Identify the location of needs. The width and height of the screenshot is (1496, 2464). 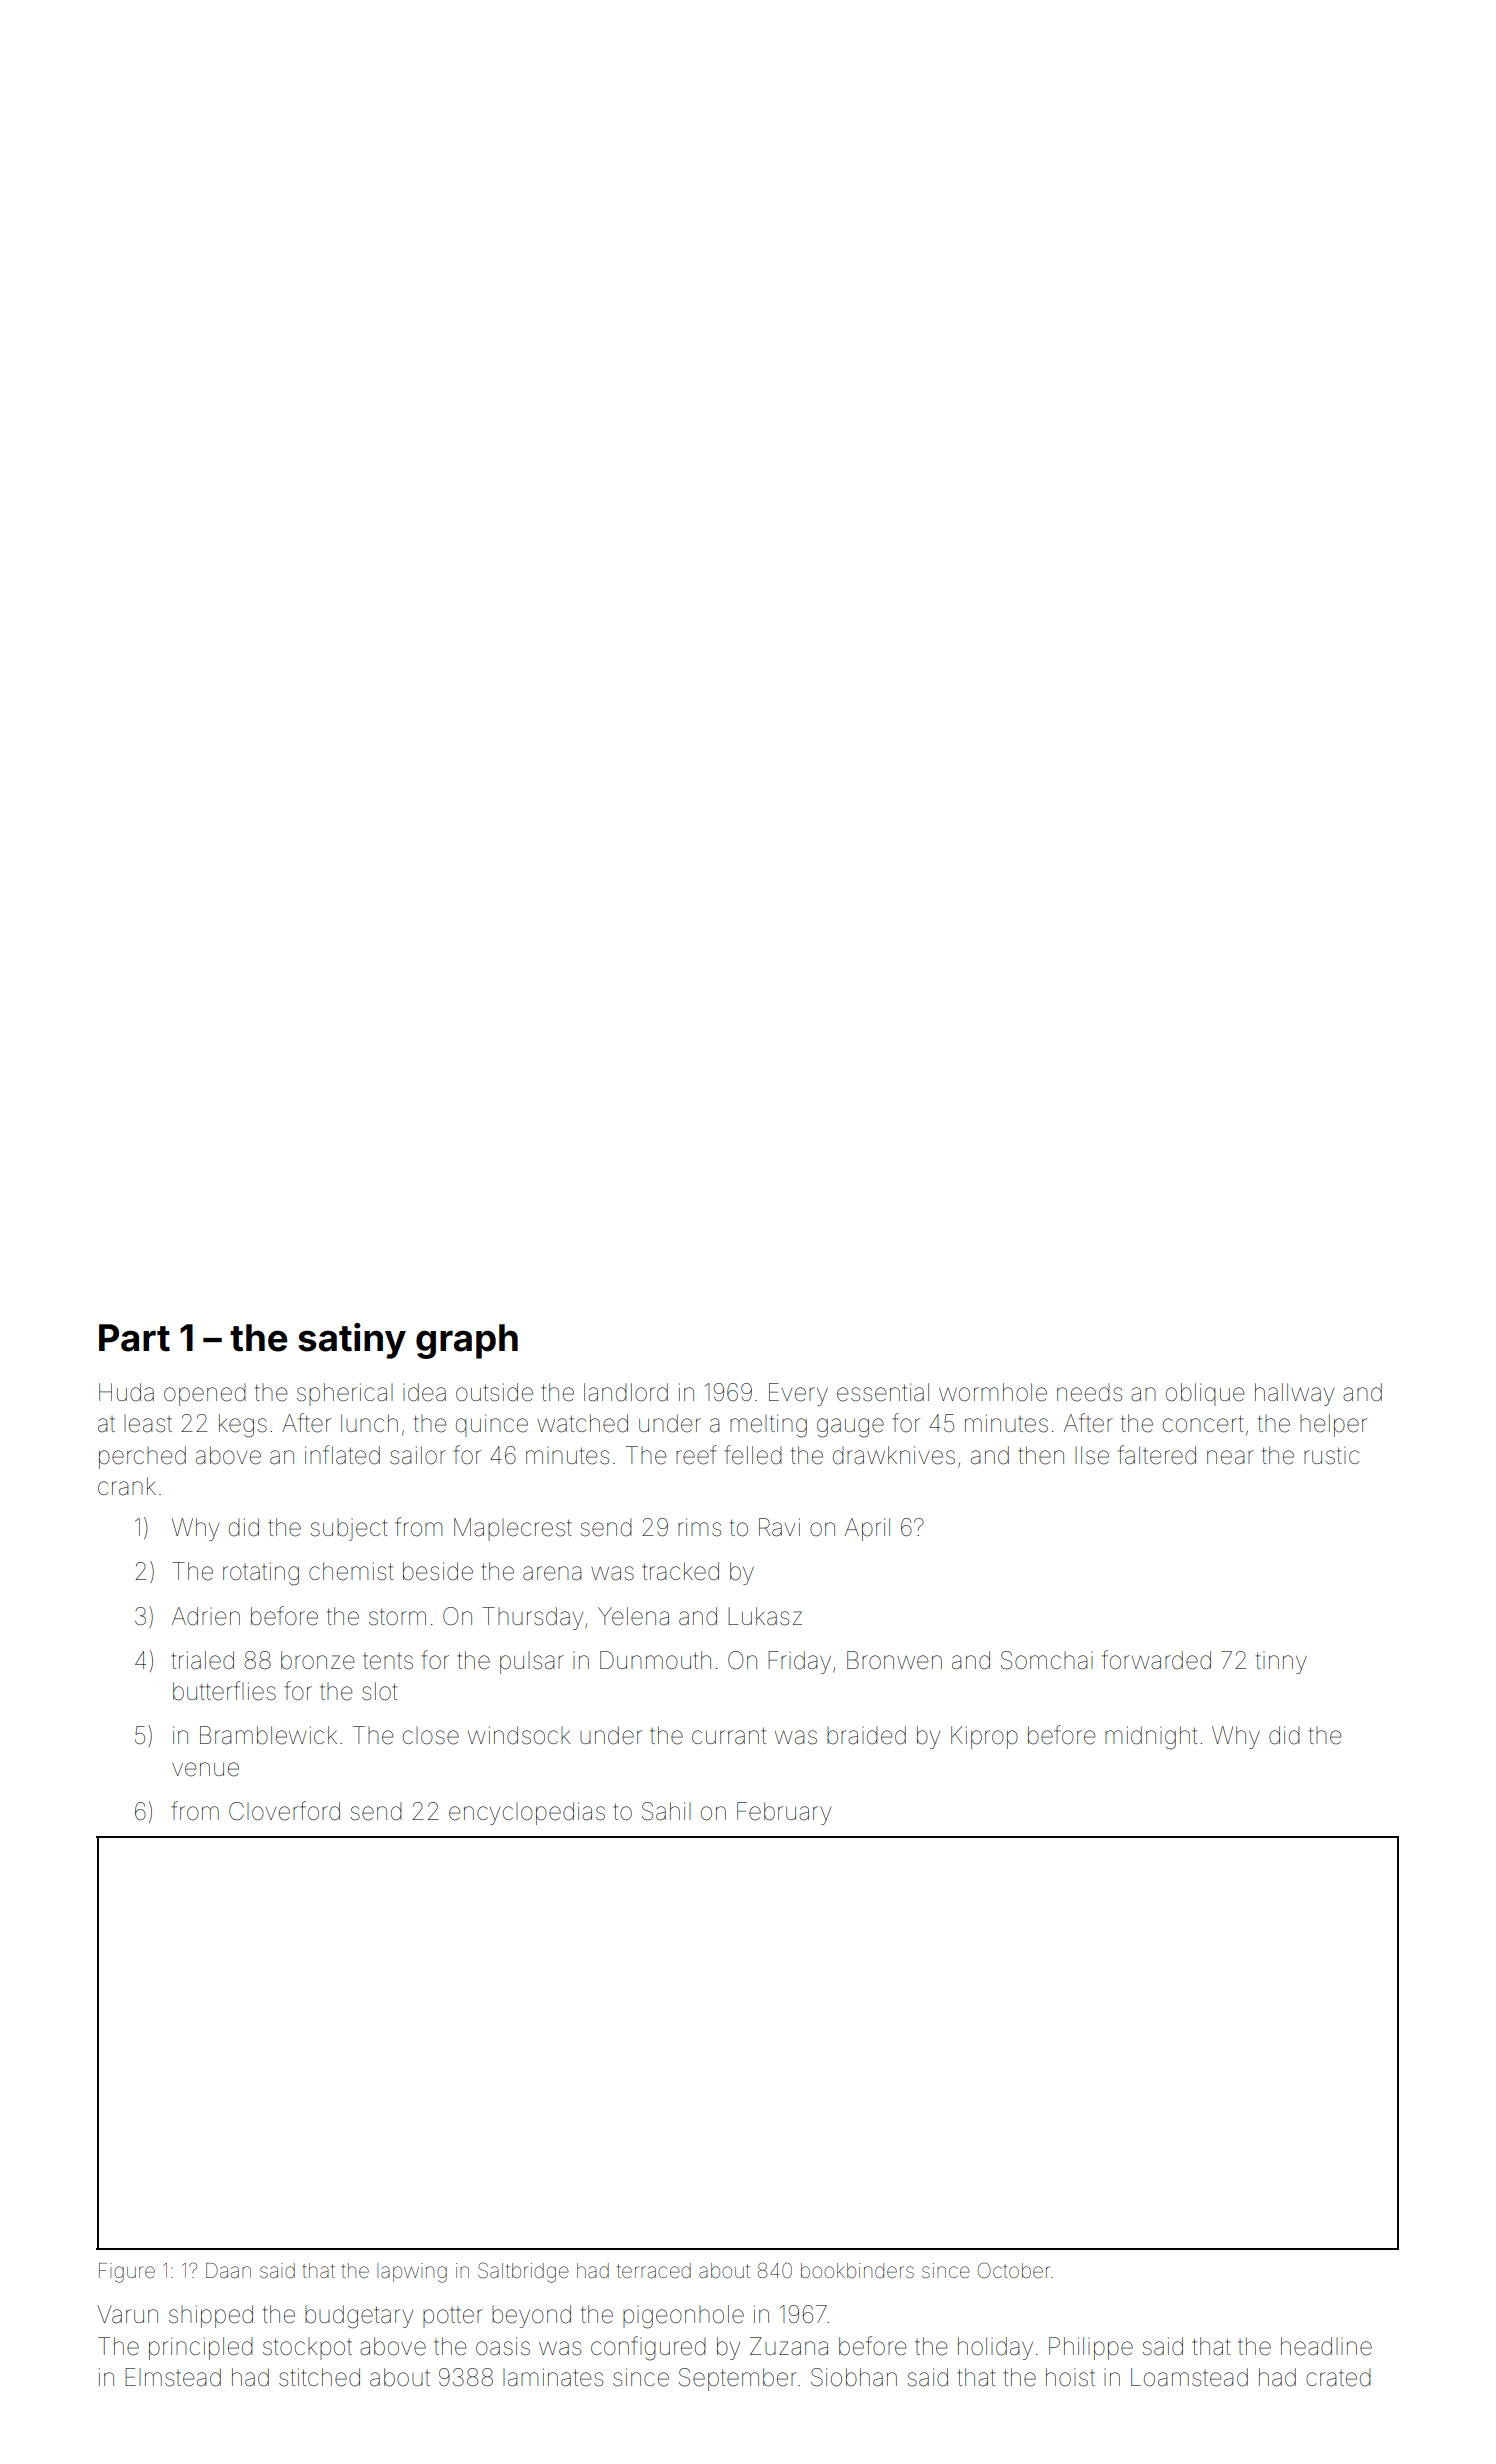
(1089, 1392).
